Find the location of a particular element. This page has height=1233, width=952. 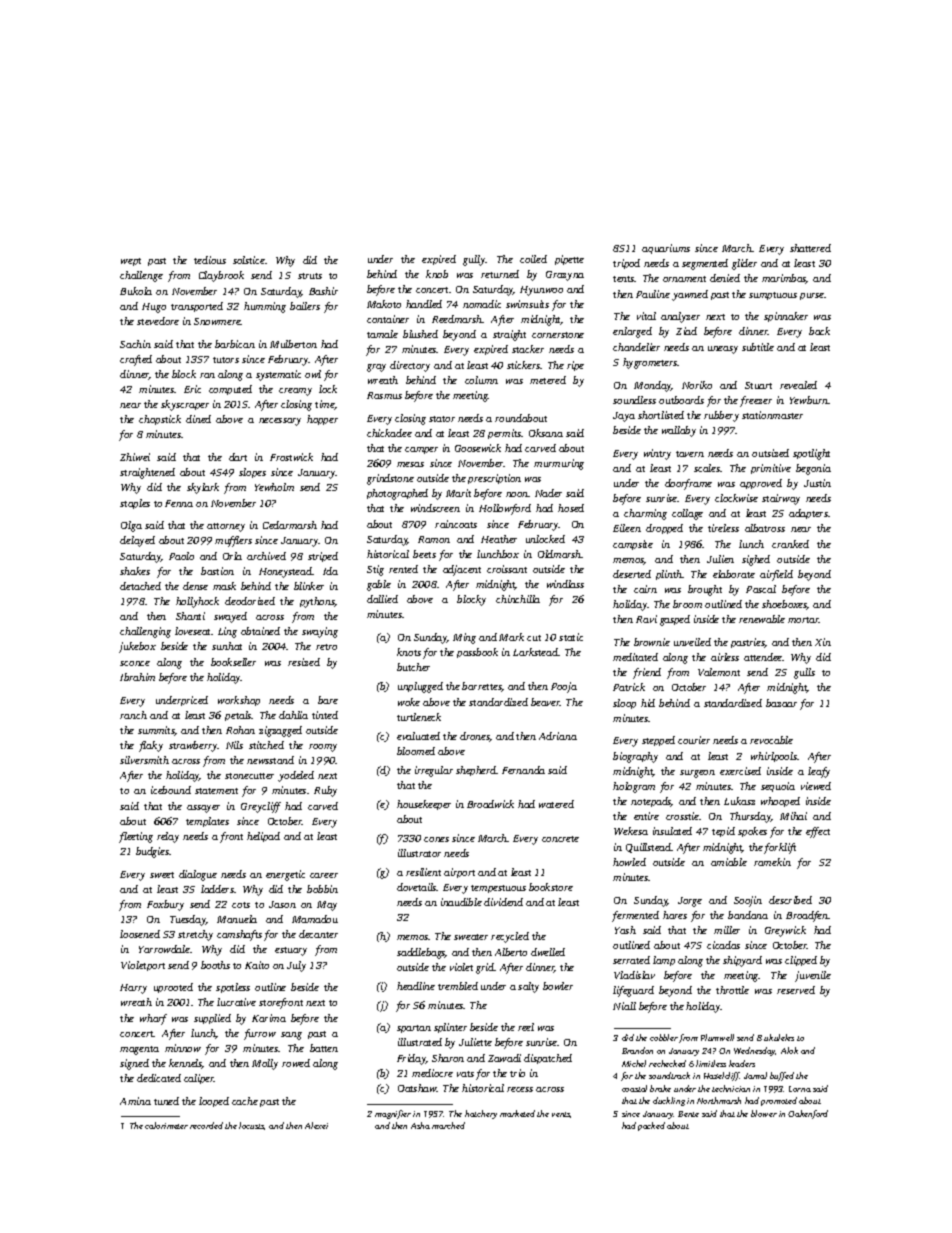

Larkstead is located at coordinates (535, 652).
